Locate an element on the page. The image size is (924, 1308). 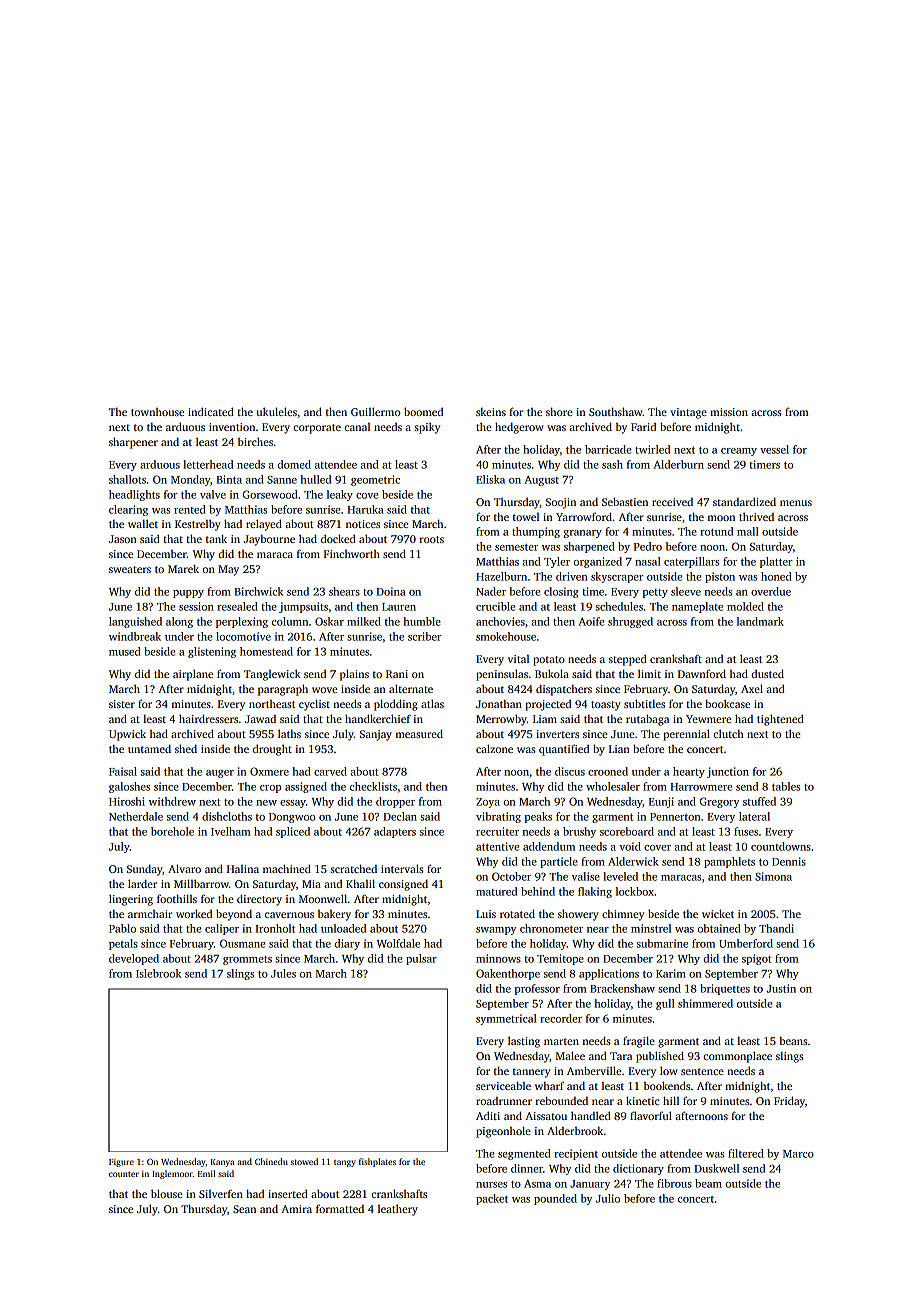
discus is located at coordinates (570, 771).
